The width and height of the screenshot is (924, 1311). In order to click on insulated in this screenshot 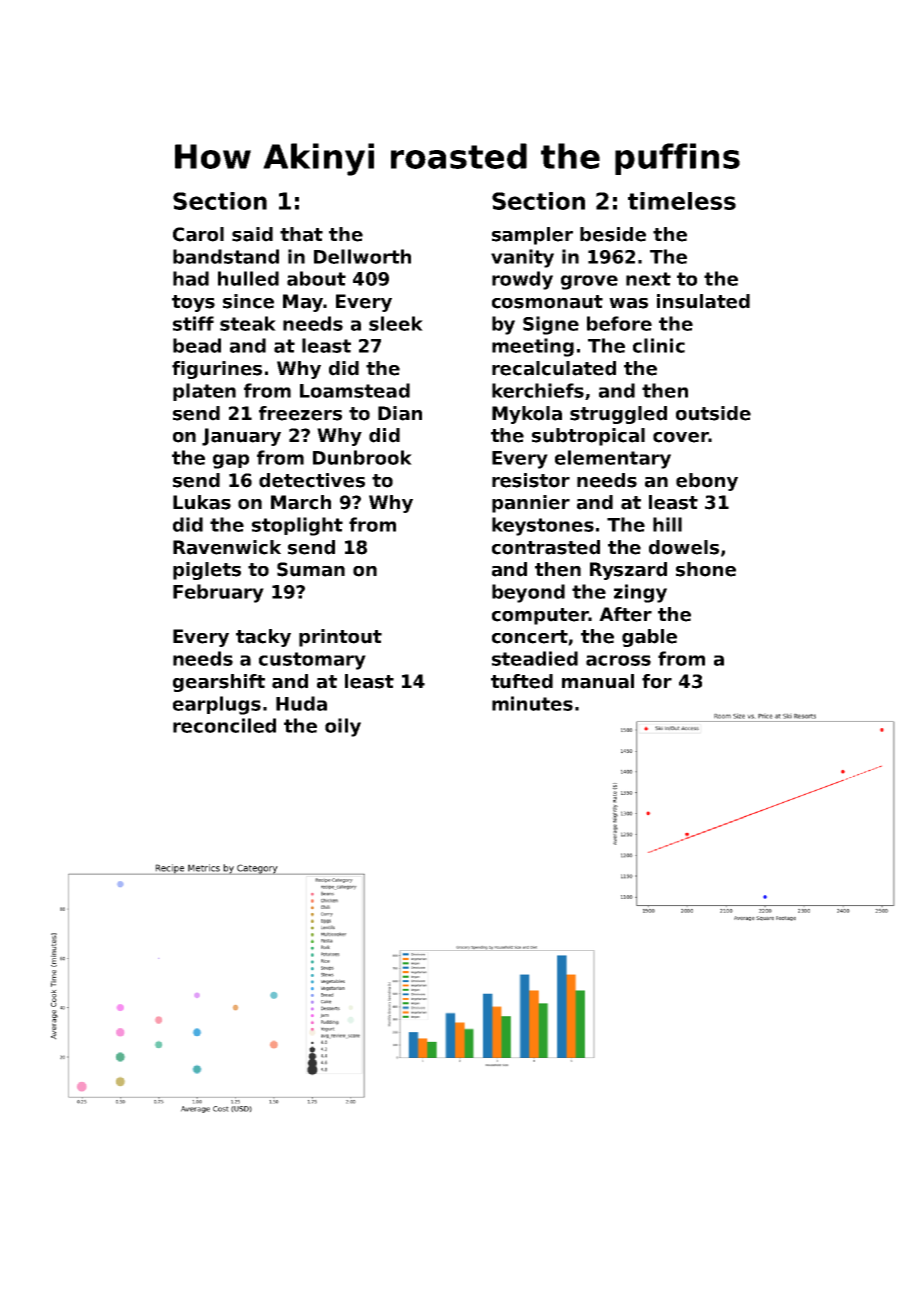, I will do `click(703, 301)`.
